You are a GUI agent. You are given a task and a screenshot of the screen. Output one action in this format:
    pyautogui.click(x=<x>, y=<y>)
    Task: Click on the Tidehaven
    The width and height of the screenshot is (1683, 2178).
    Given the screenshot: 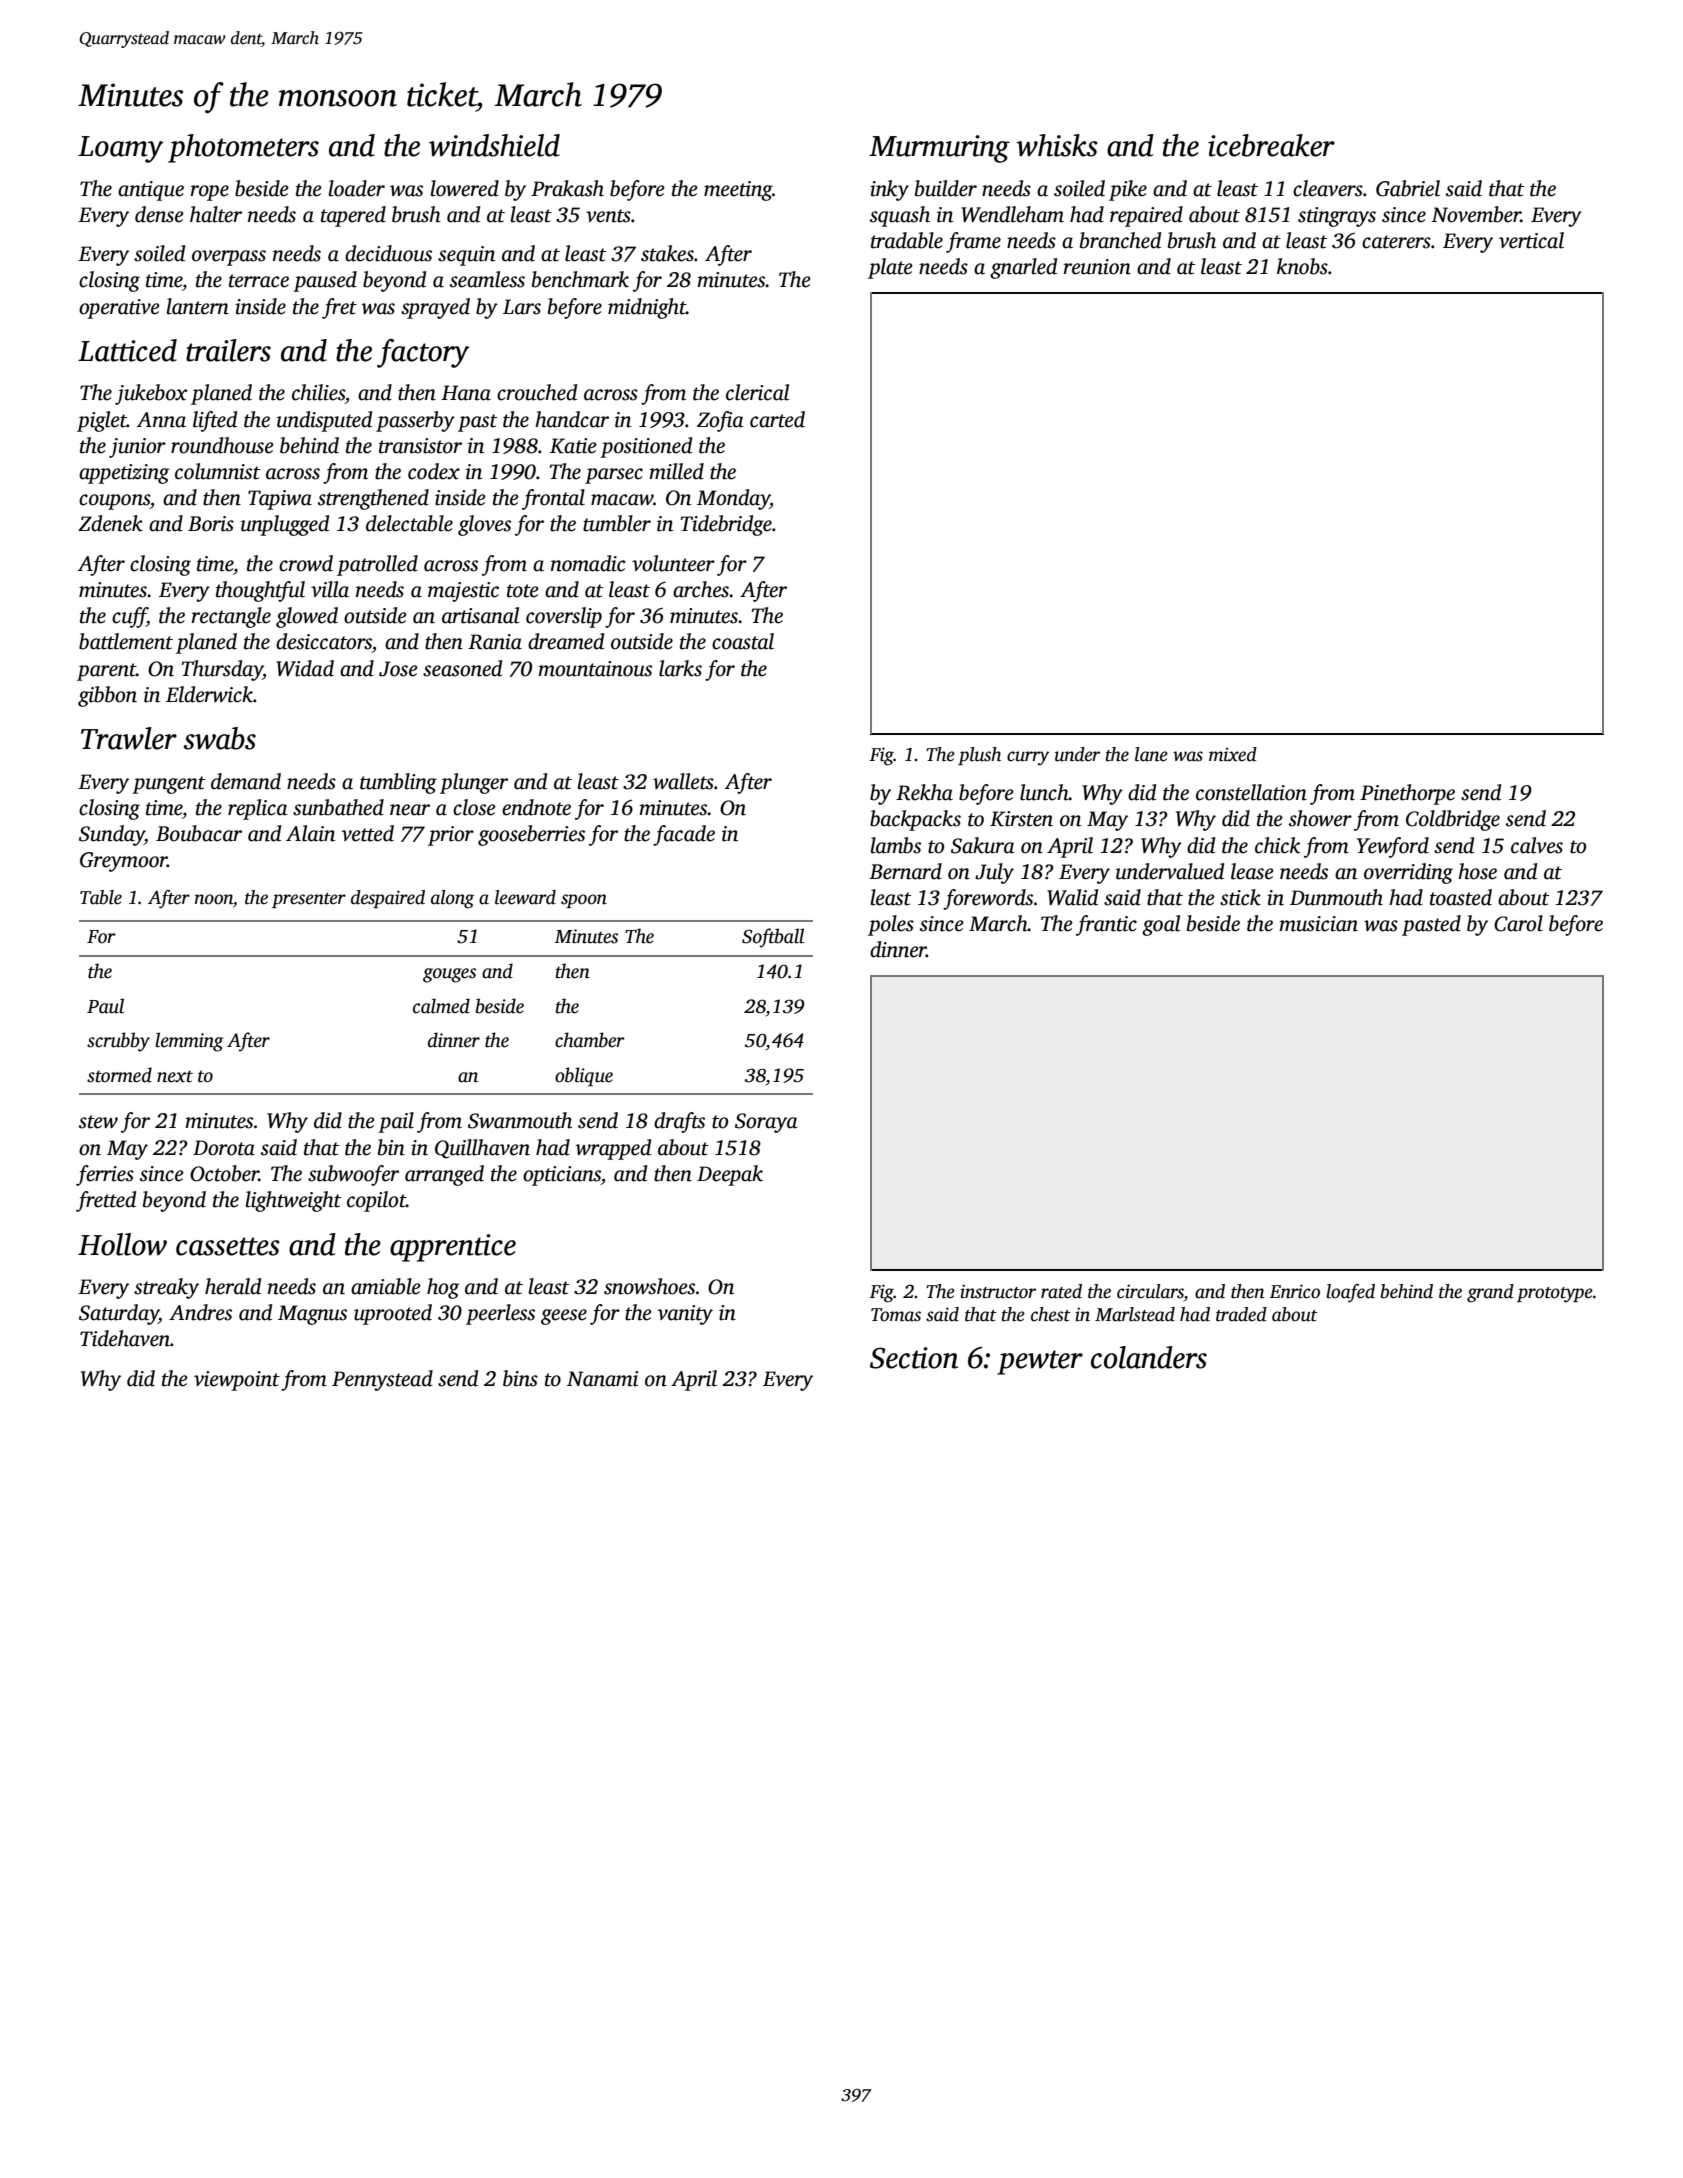 What is the action you would take?
    pyautogui.click(x=125, y=1338)
